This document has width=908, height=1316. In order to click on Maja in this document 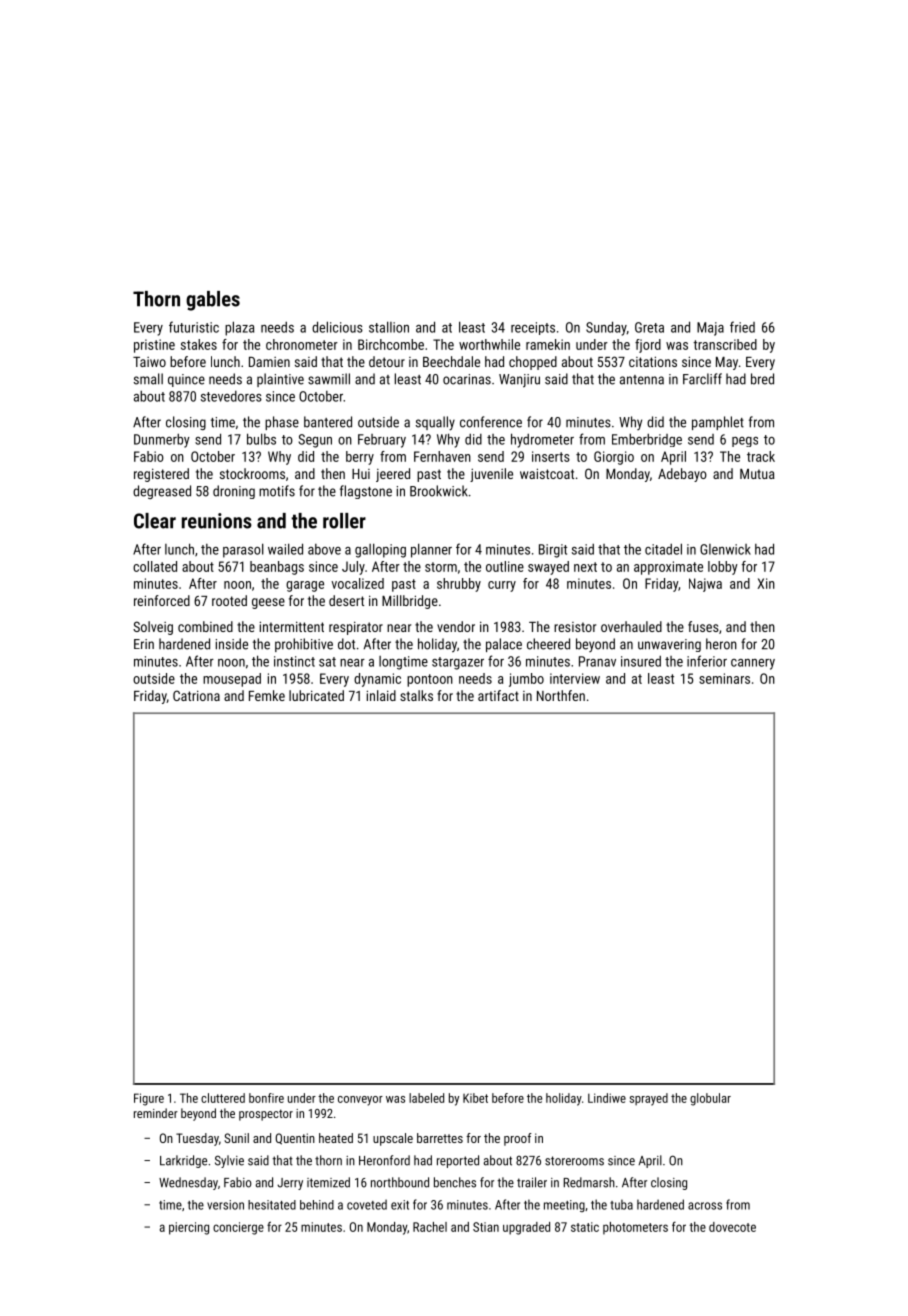, I will do `click(710, 329)`.
